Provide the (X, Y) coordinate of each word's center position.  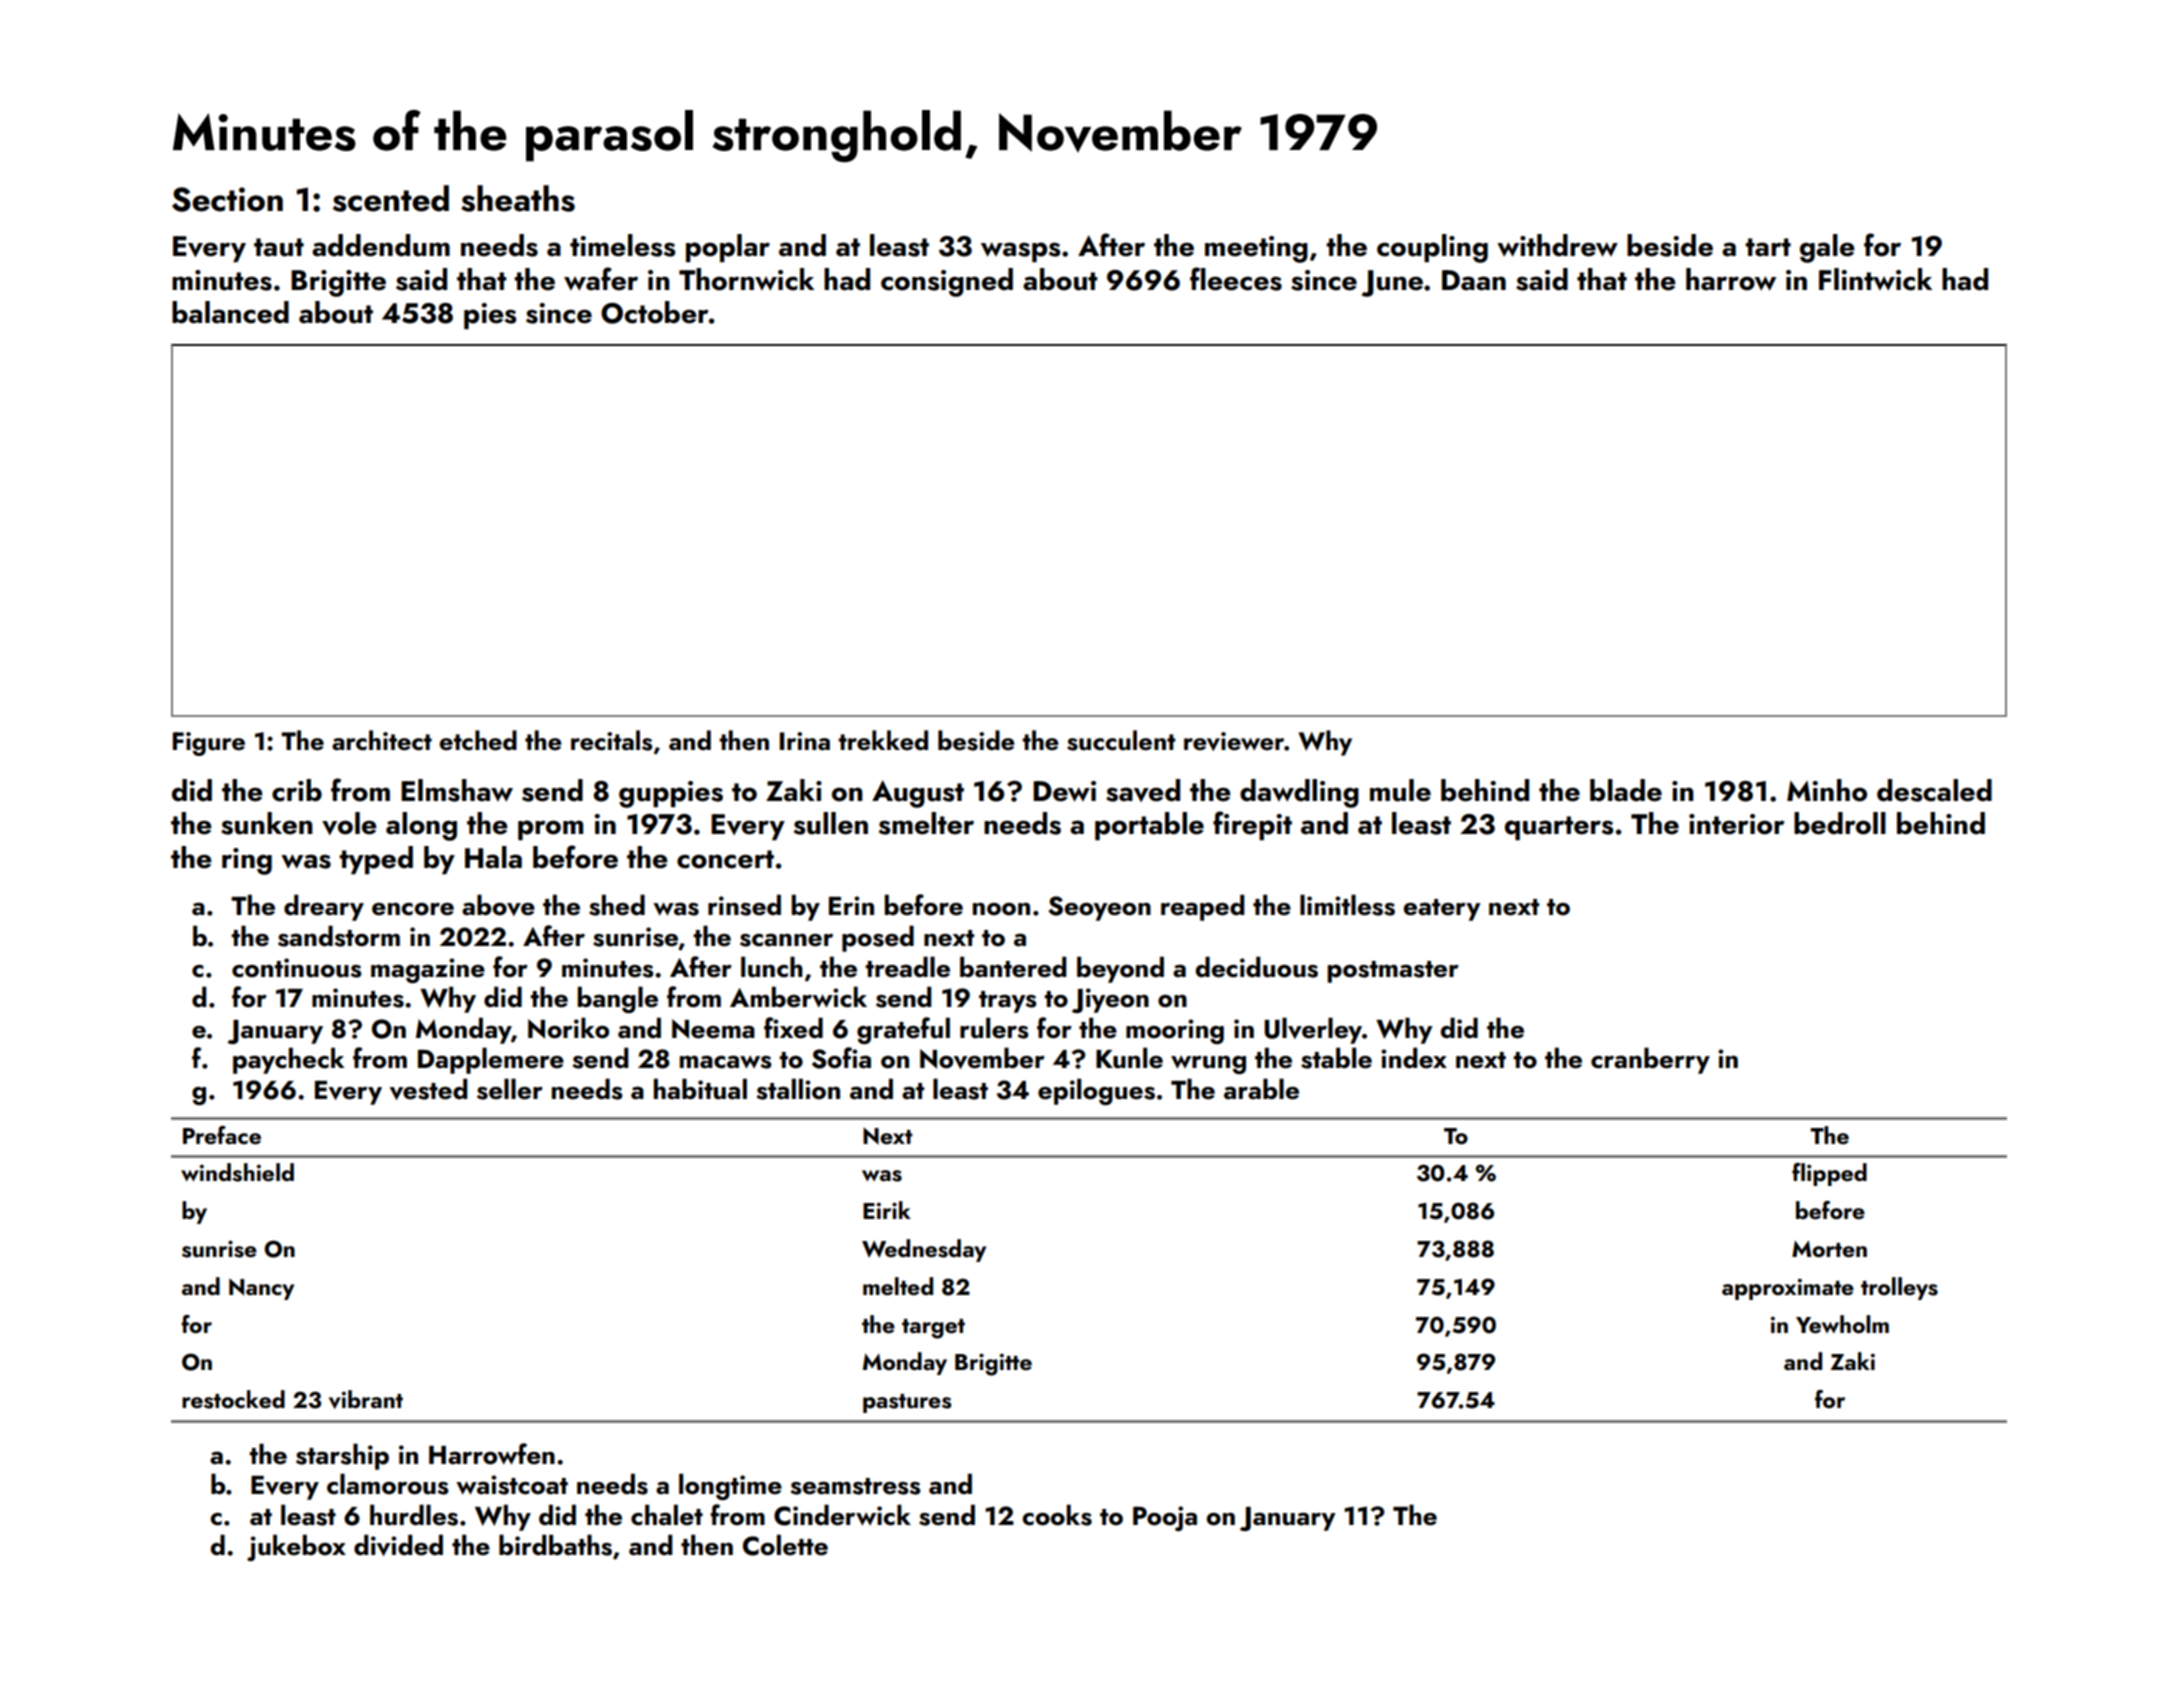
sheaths (518, 198)
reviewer (1234, 741)
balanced (230, 312)
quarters (1559, 828)
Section (227, 199)
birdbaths (555, 1545)
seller (510, 1089)
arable (1261, 1089)
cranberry (1650, 1060)
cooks (1057, 1515)
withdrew (1557, 245)
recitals (611, 740)
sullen (831, 823)
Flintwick (1875, 279)
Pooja (1165, 1518)
